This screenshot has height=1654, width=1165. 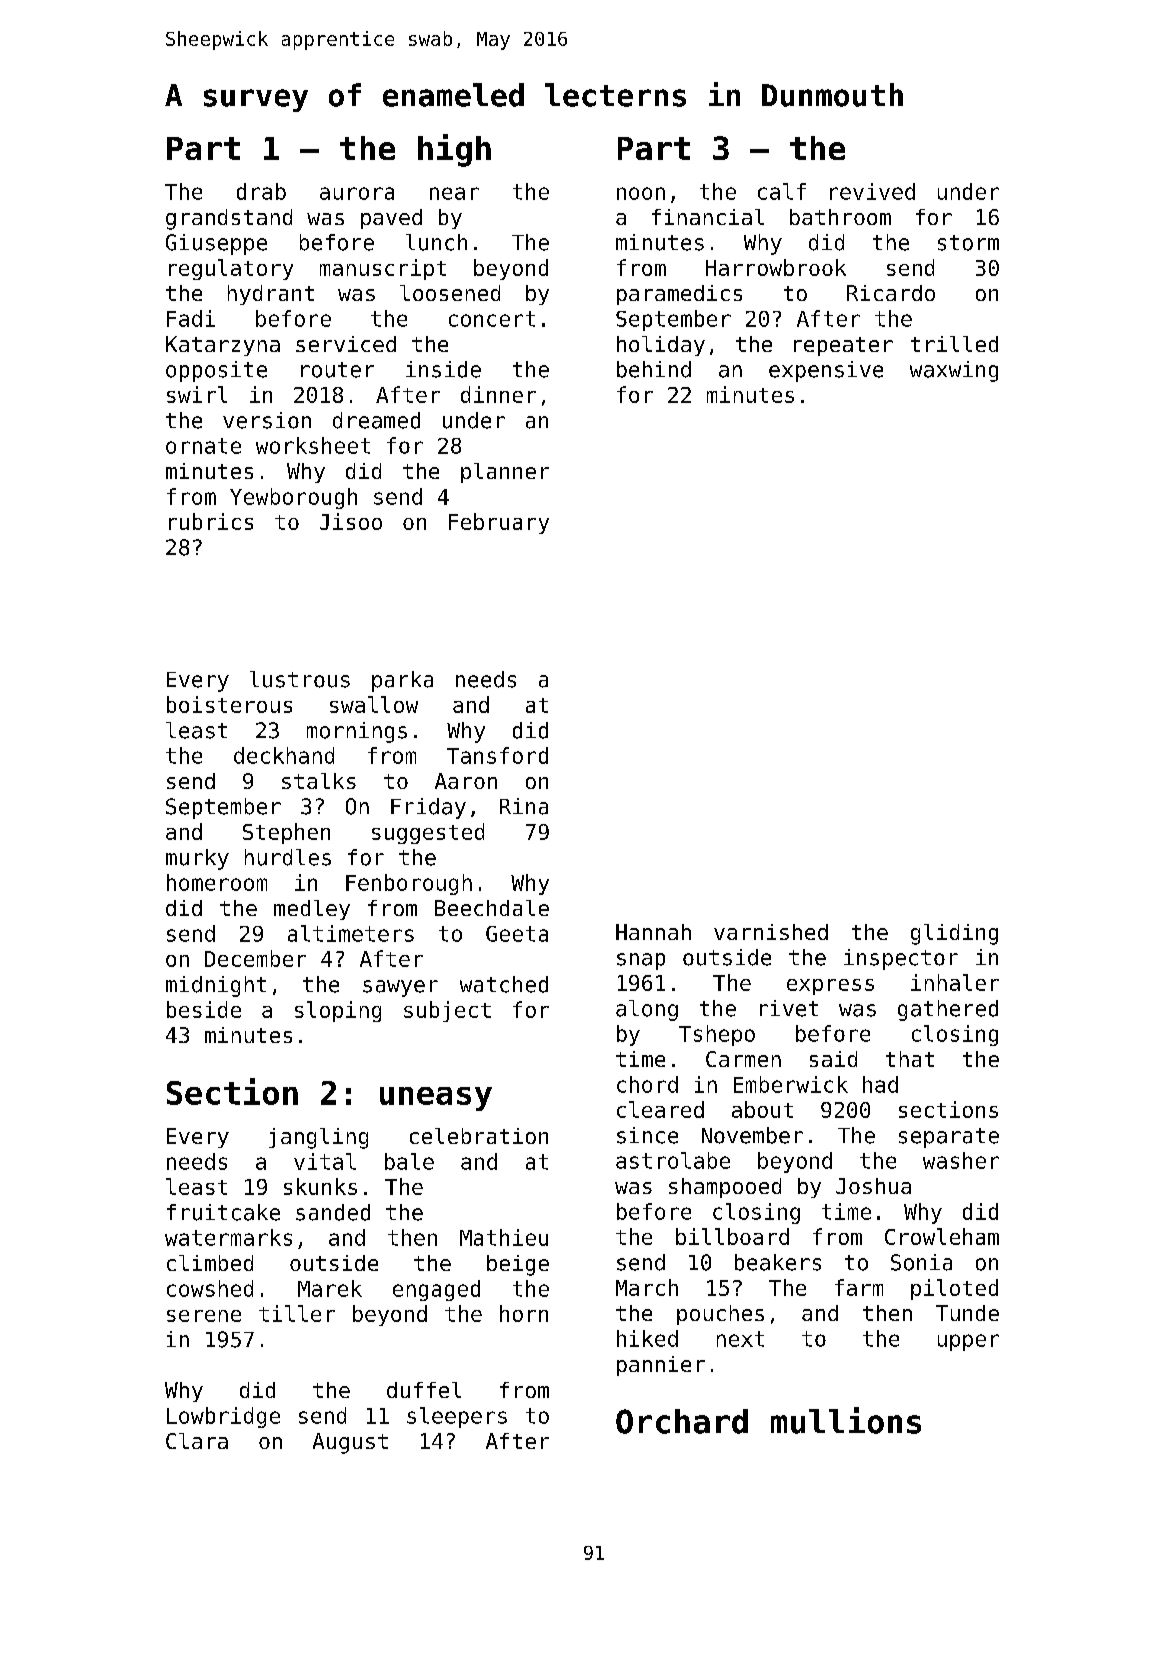 I want to click on along, so click(x=647, y=1010).
